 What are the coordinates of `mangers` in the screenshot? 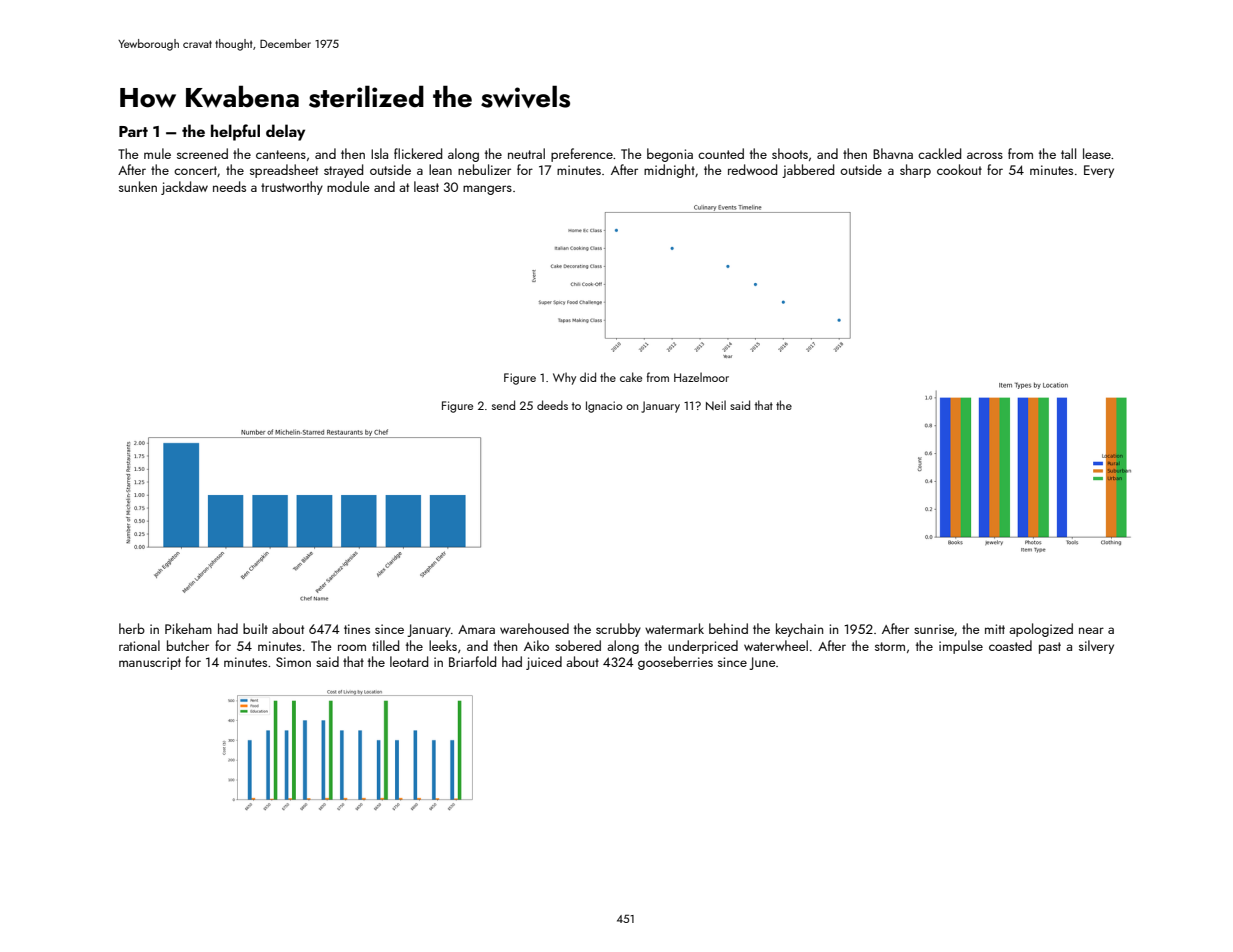 It's located at (487, 190).
